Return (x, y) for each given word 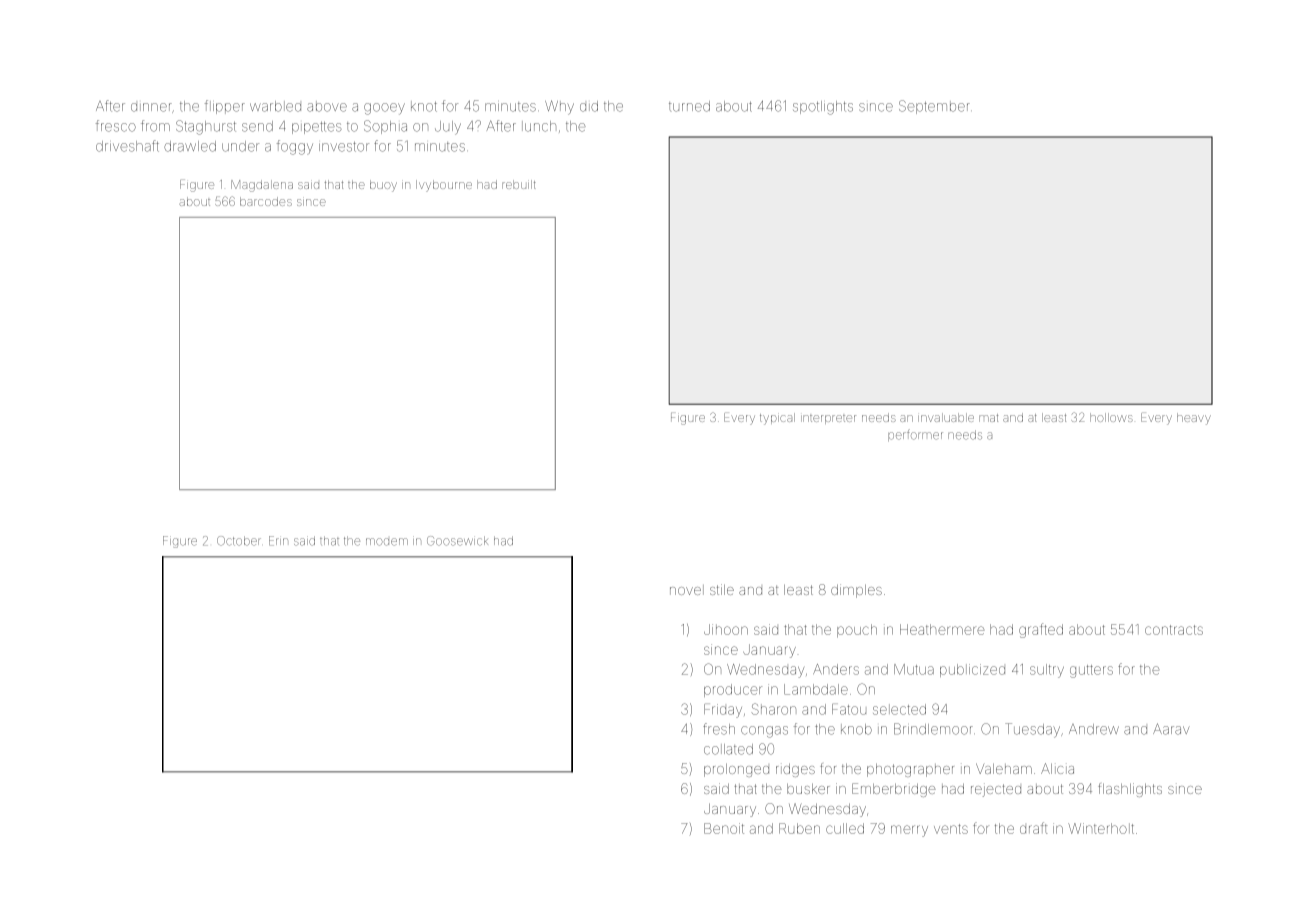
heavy (1194, 419)
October (239, 541)
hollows (1111, 417)
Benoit (724, 828)
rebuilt (519, 184)
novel (687, 590)
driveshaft (127, 146)
